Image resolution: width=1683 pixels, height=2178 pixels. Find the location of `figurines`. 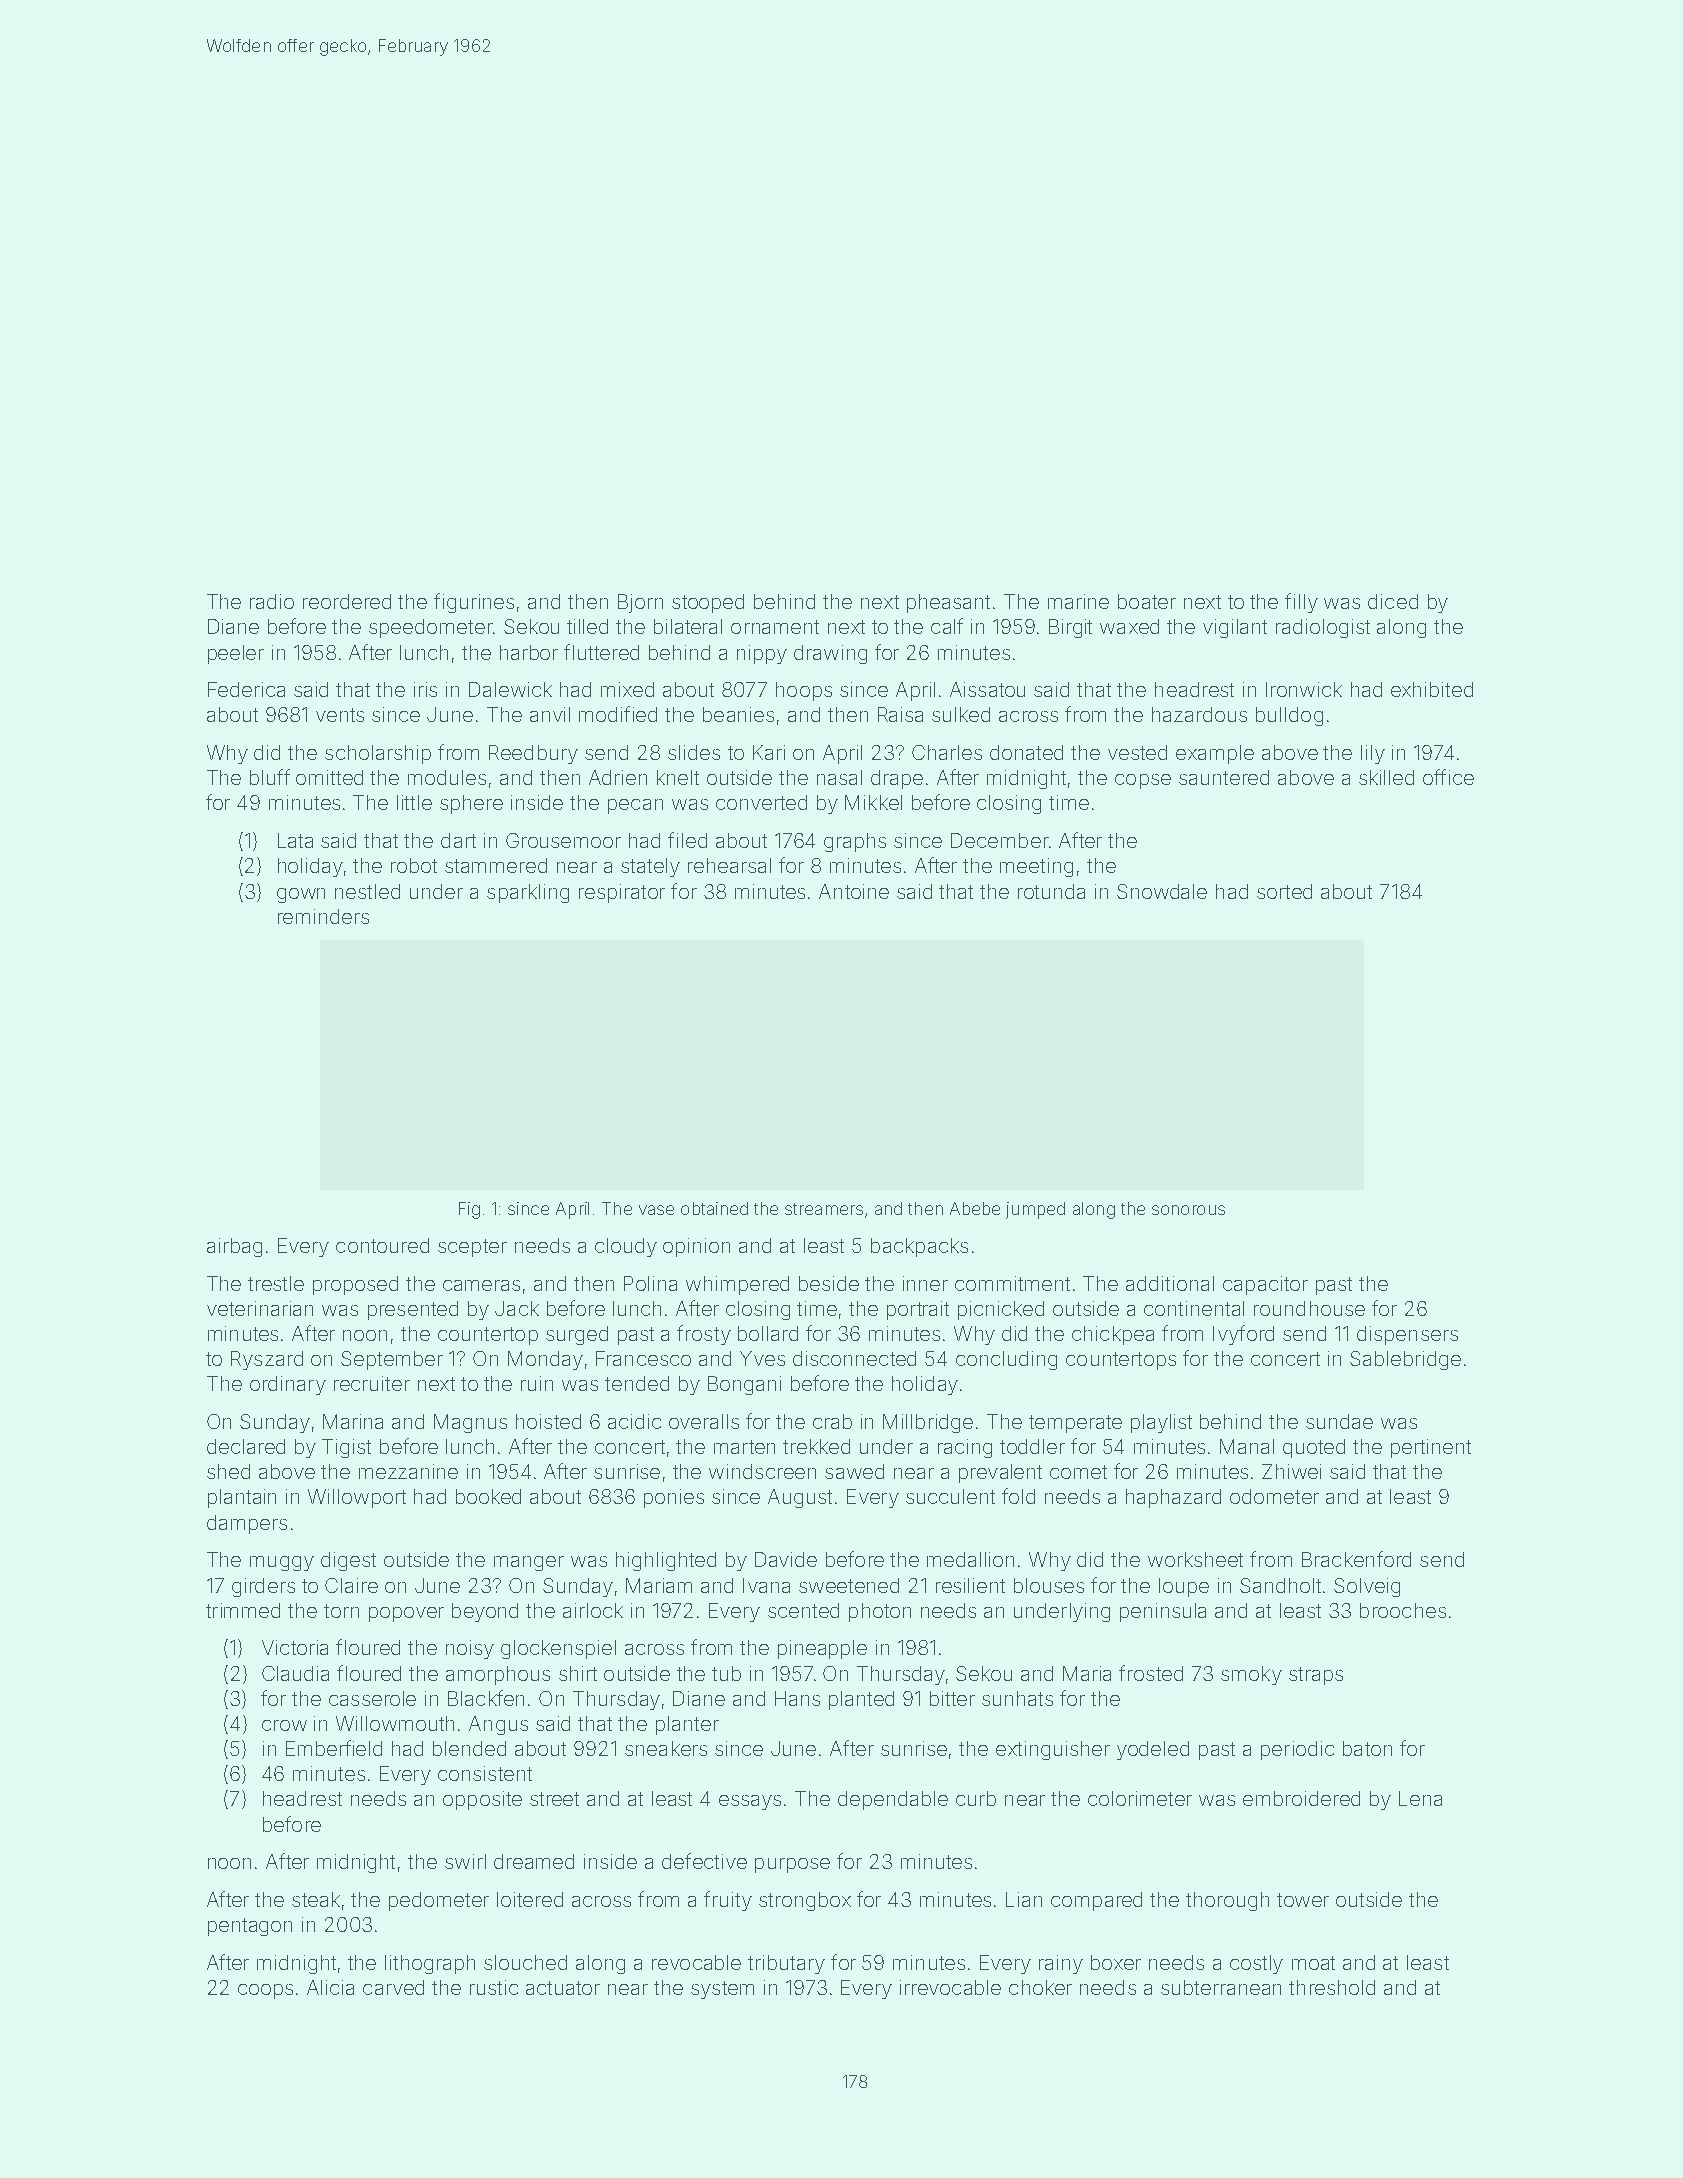

figurines is located at coordinates (474, 603).
